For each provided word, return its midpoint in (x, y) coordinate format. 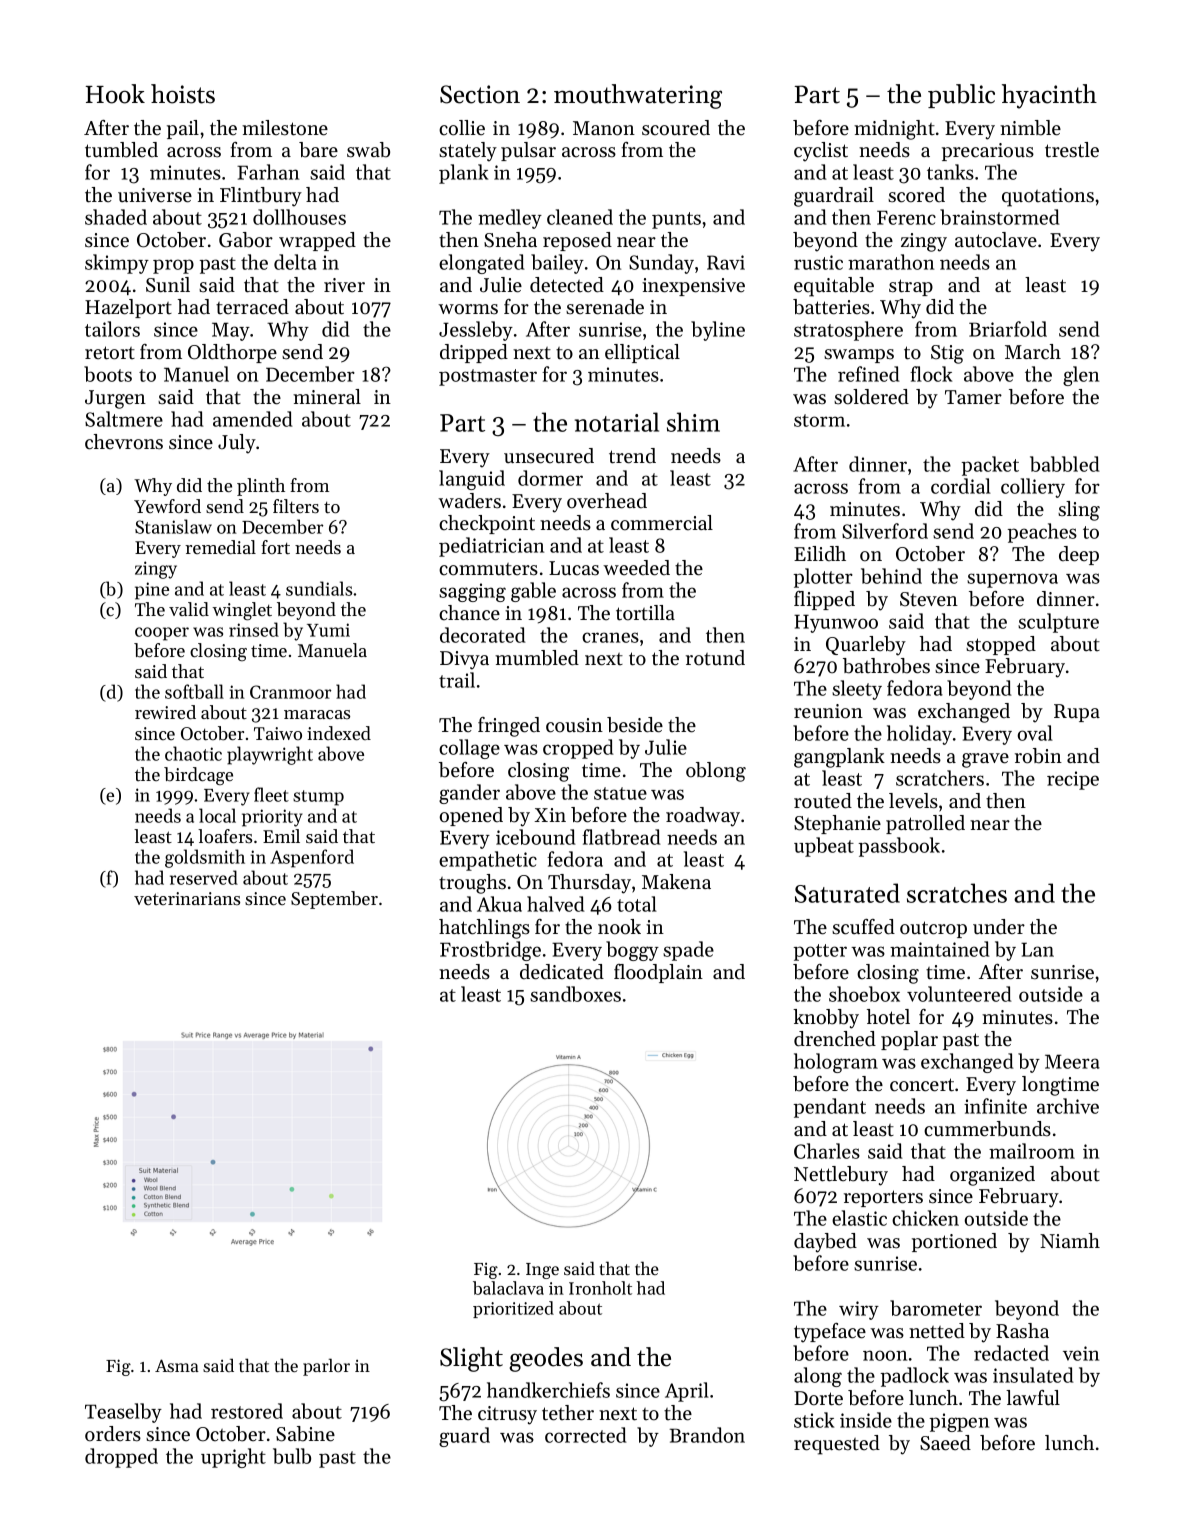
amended (253, 419)
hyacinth (1049, 96)
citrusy (507, 1415)
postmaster (488, 377)
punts (676, 220)
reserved (204, 877)
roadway (703, 817)
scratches (957, 893)
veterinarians (187, 898)
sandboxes (575, 994)
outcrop (933, 929)
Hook (115, 94)
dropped (121, 1458)
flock (931, 374)
